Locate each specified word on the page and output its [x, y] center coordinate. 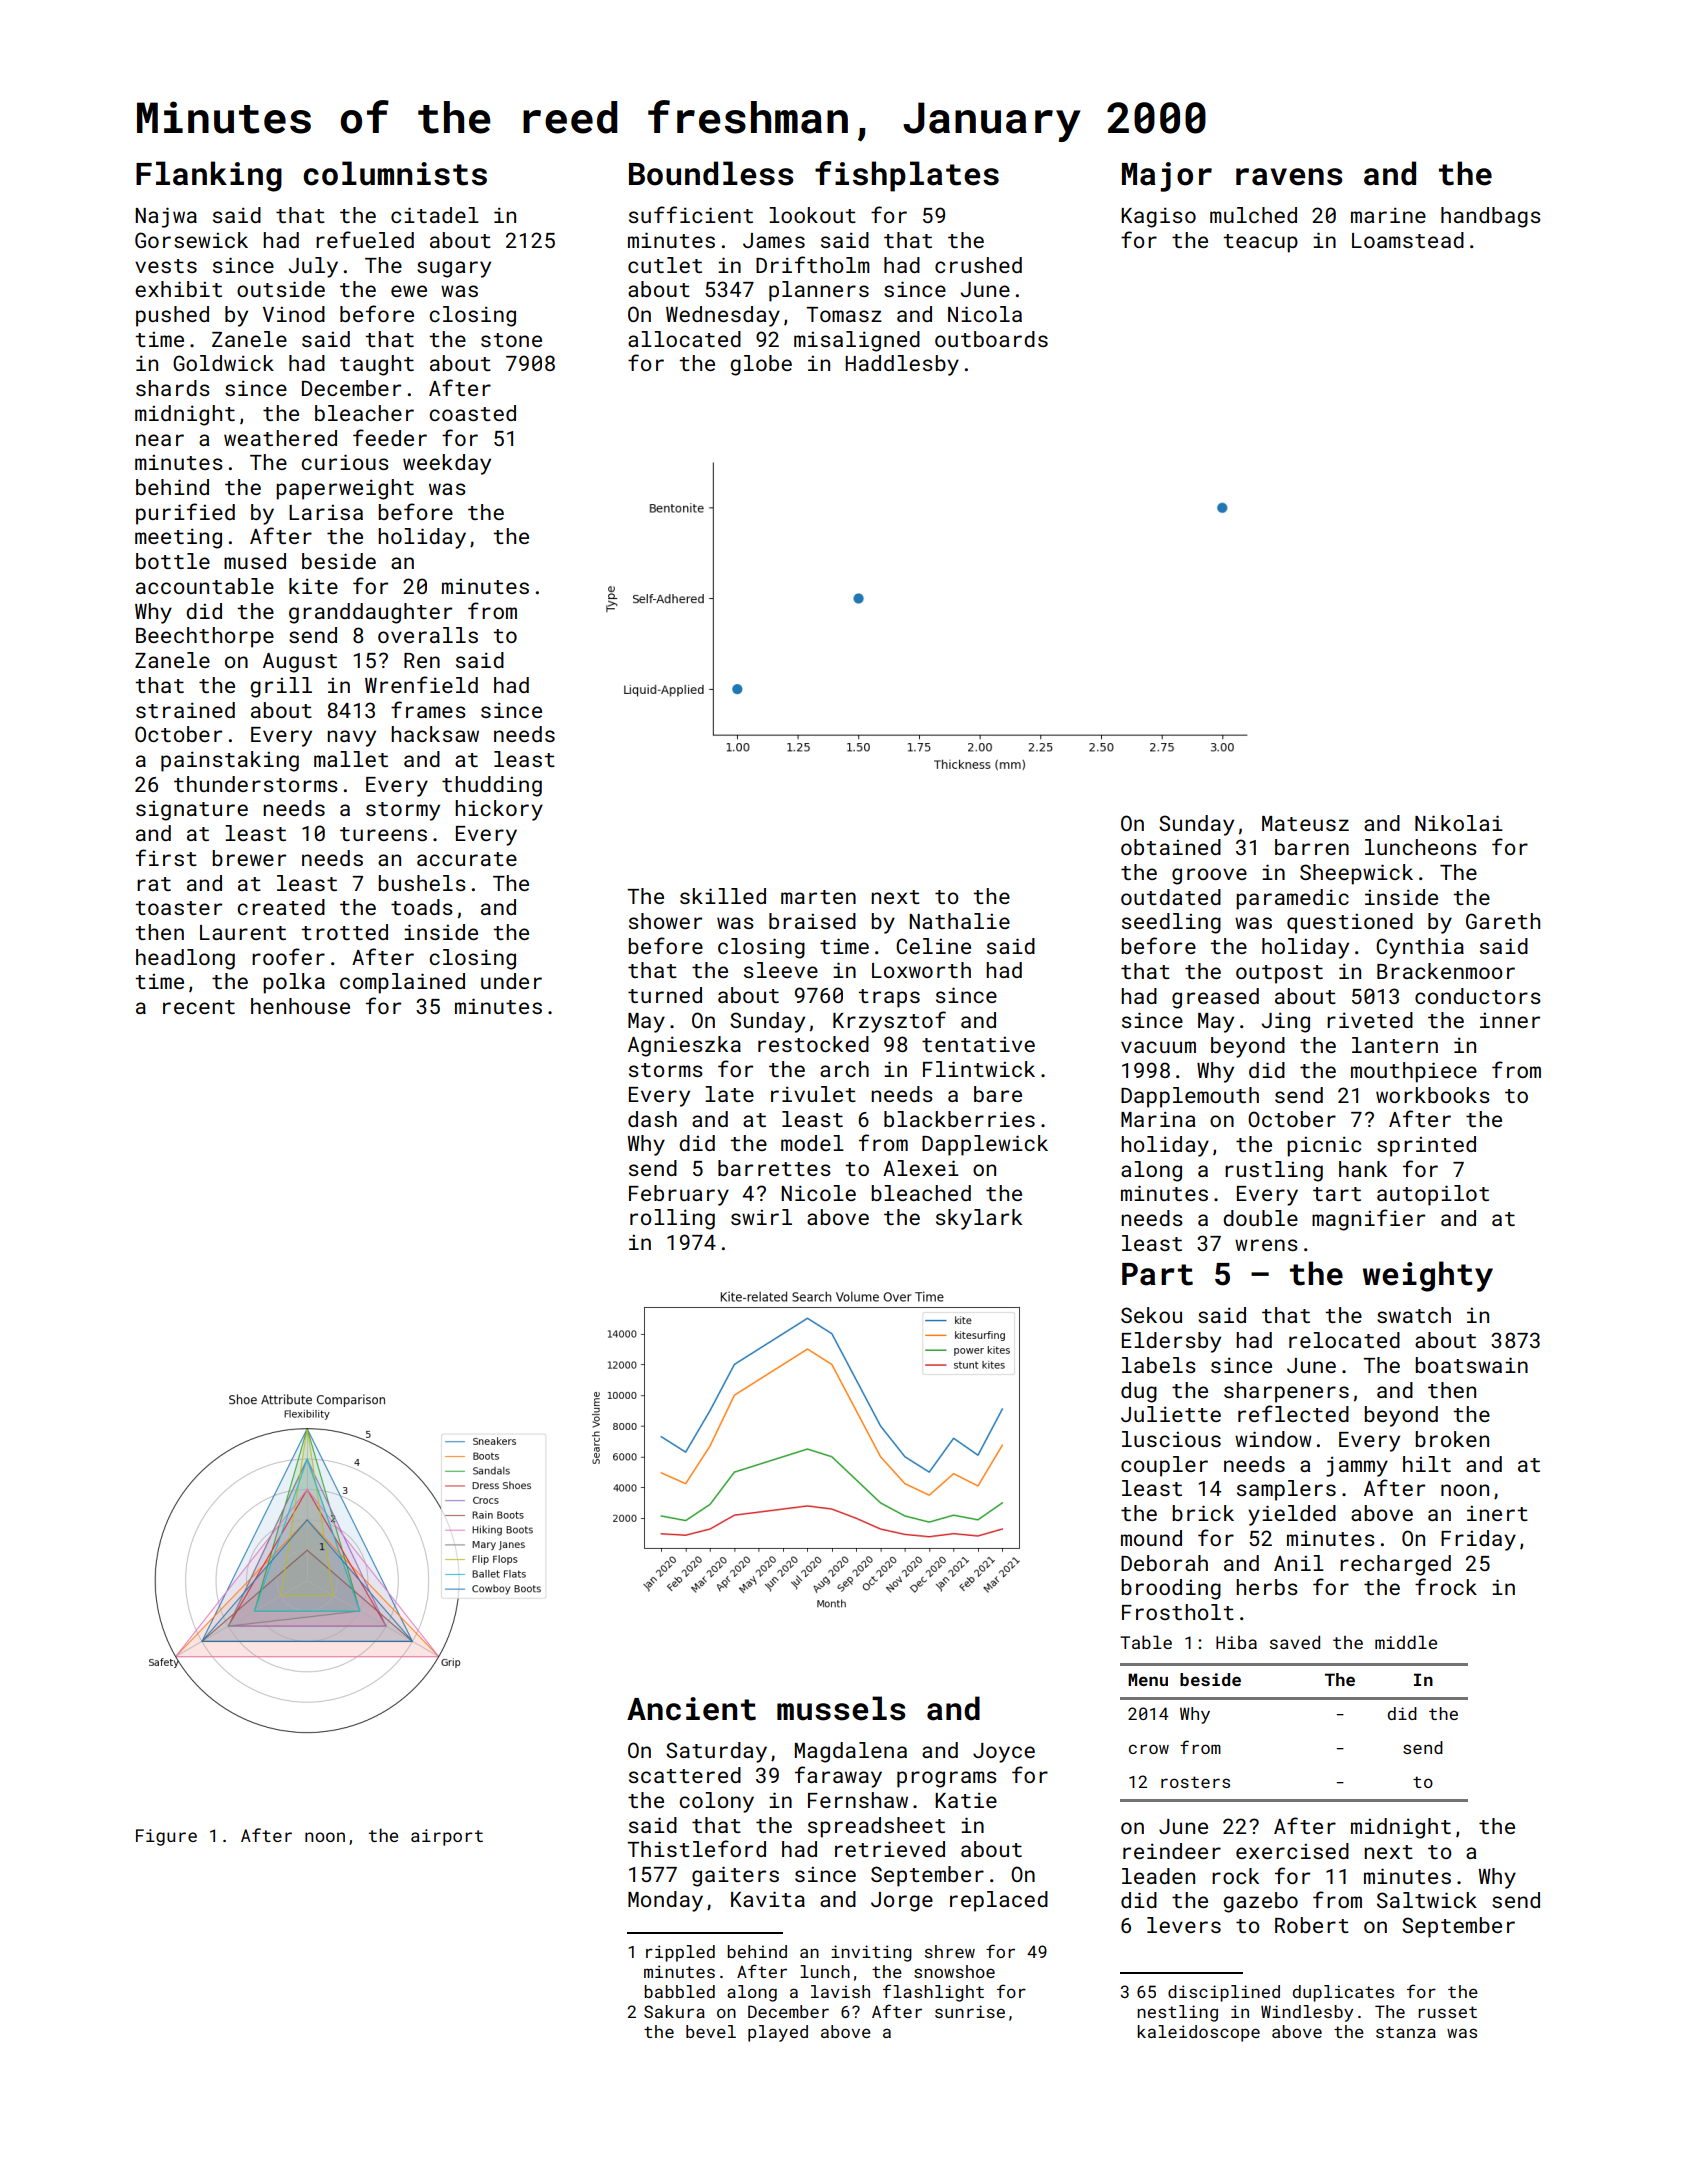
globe [761, 365]
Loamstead [1408, 240]
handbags [1491, 217]
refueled [365, 239]
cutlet [665, 265]
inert [1497, 1513]
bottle [173, 561]
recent [199, 1007]
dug [1139, 1392]
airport [447, 1837]
